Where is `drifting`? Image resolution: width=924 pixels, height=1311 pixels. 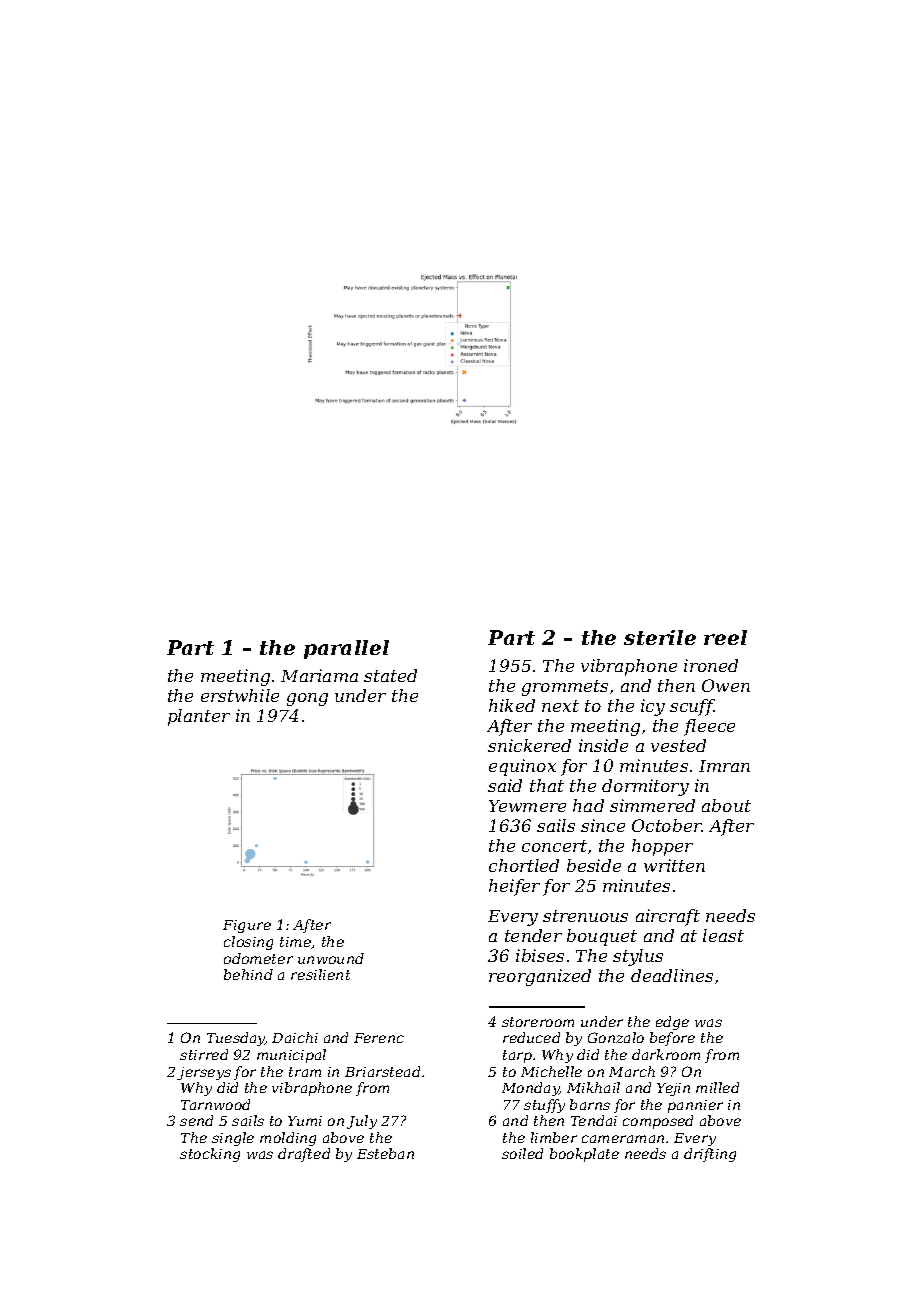
drifting is located at coordinates (710, 1155).
